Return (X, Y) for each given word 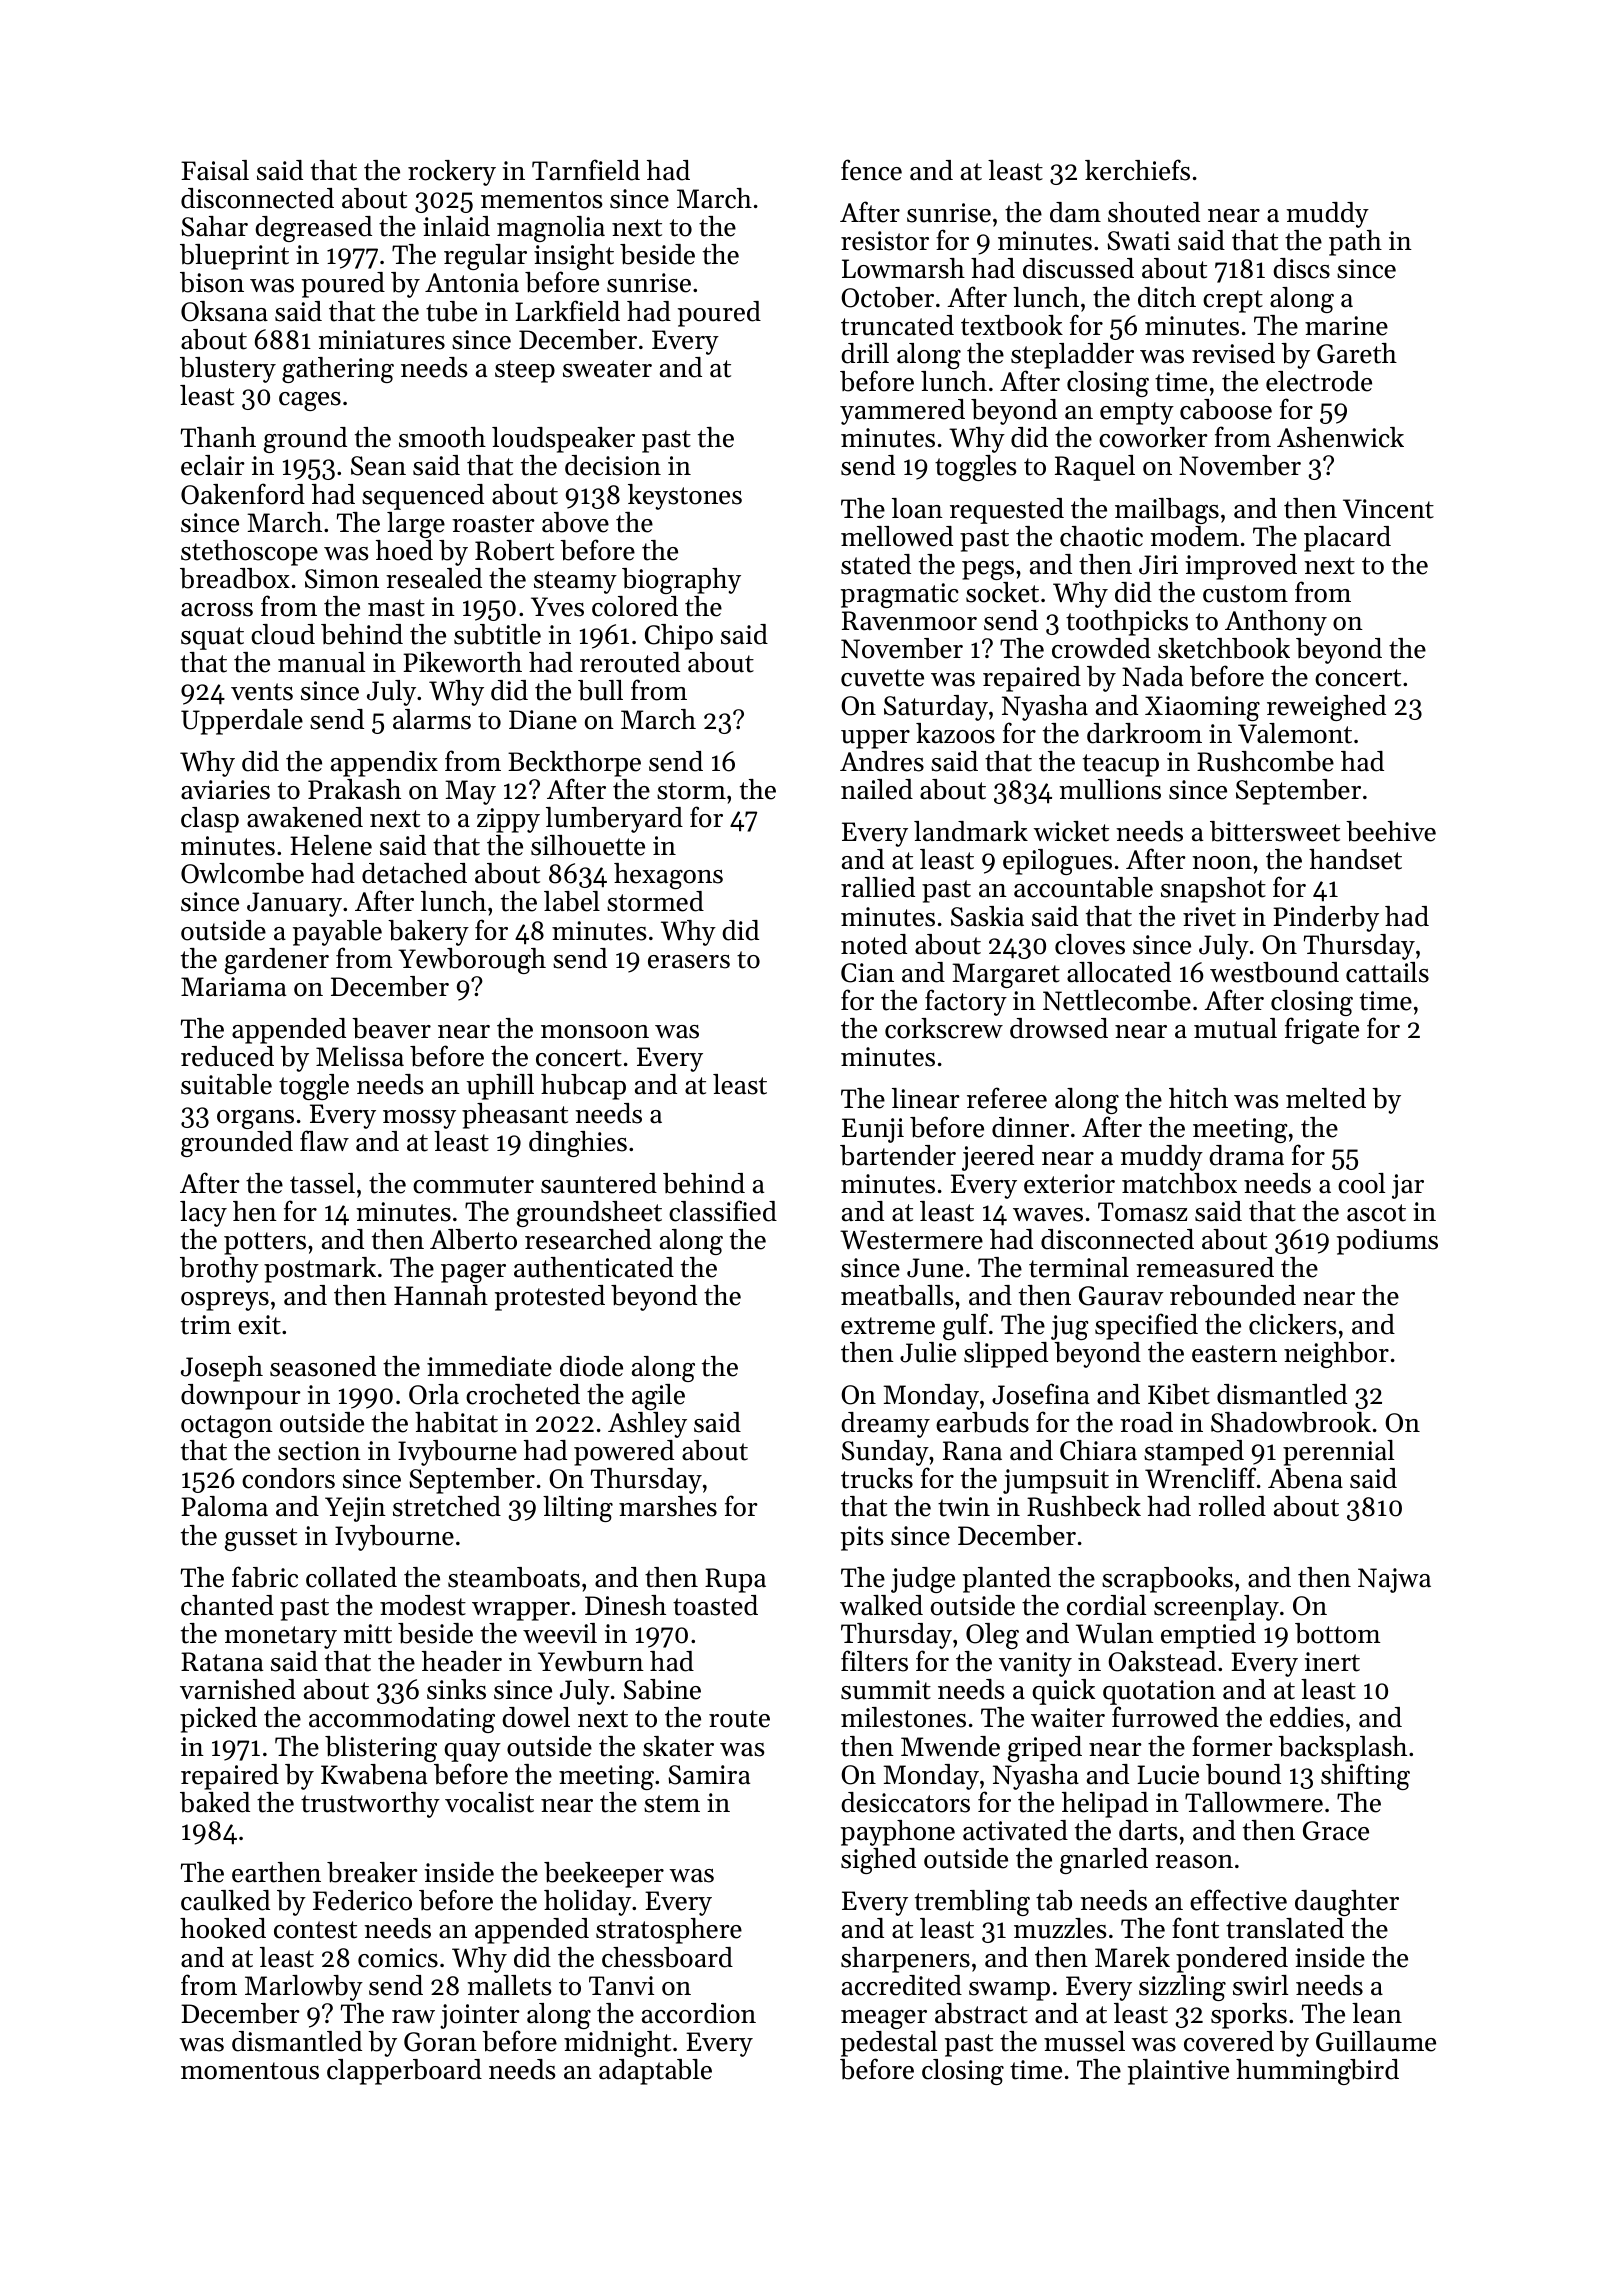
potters (265, 1243)
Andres (882, 761)
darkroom (1144, 733)
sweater (607, 369)
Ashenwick (1340, 437)
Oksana (224, 311)
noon (1222, 863)
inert (1332, 1662)
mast (396, 608)
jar (1408, 1186)
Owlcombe (242, 873)
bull (600, 690)
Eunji (873, 1130)
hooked (223, 1928)
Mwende (950, 1746)
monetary (281, 1637)
